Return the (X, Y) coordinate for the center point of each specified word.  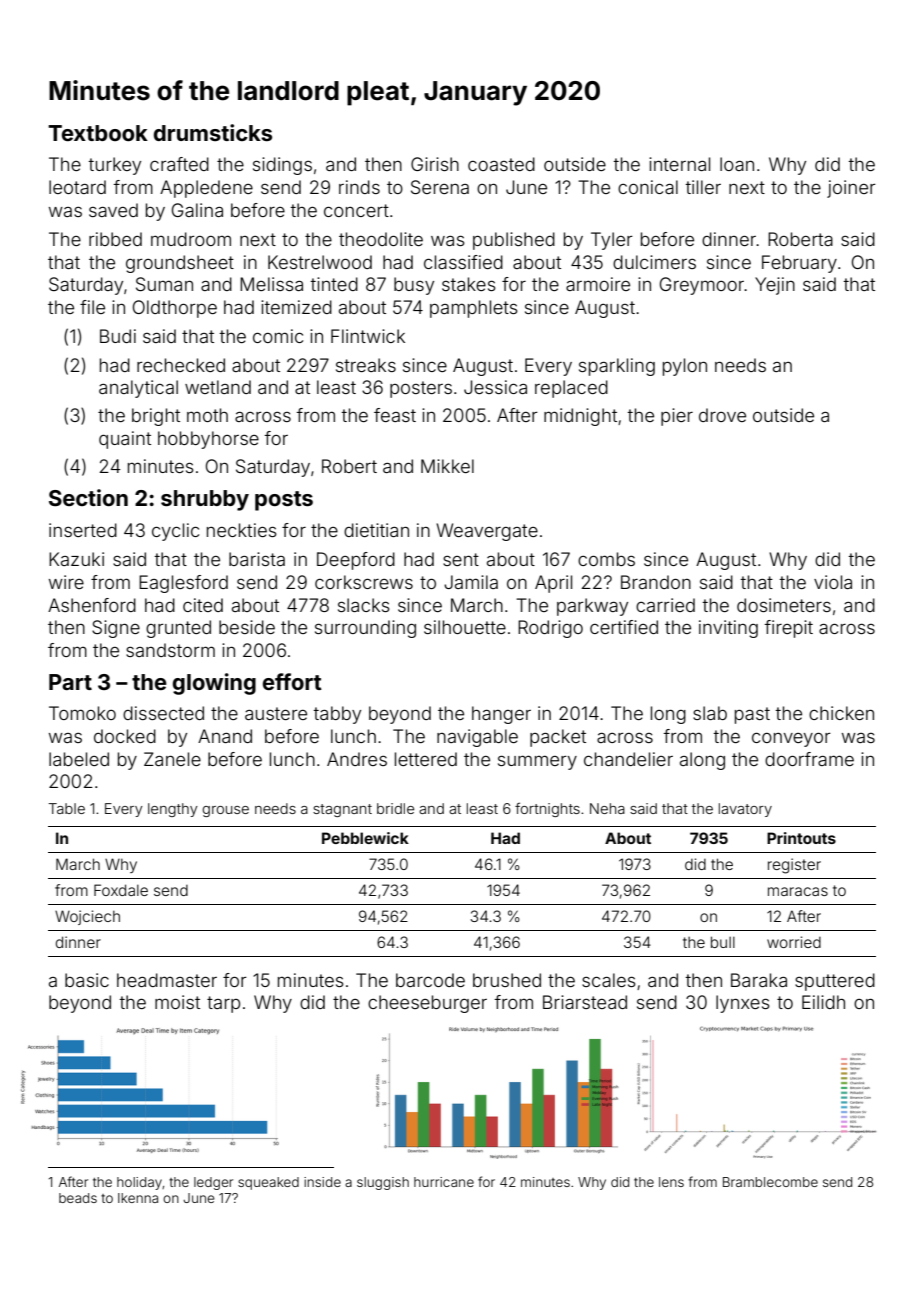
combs (606, 559)
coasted (501, 164)
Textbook (98, 133)
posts (284, 501)
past (752, 715)
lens (671, 1182)
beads (78, 1198)
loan (737, 164)
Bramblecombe (770, 1182)
